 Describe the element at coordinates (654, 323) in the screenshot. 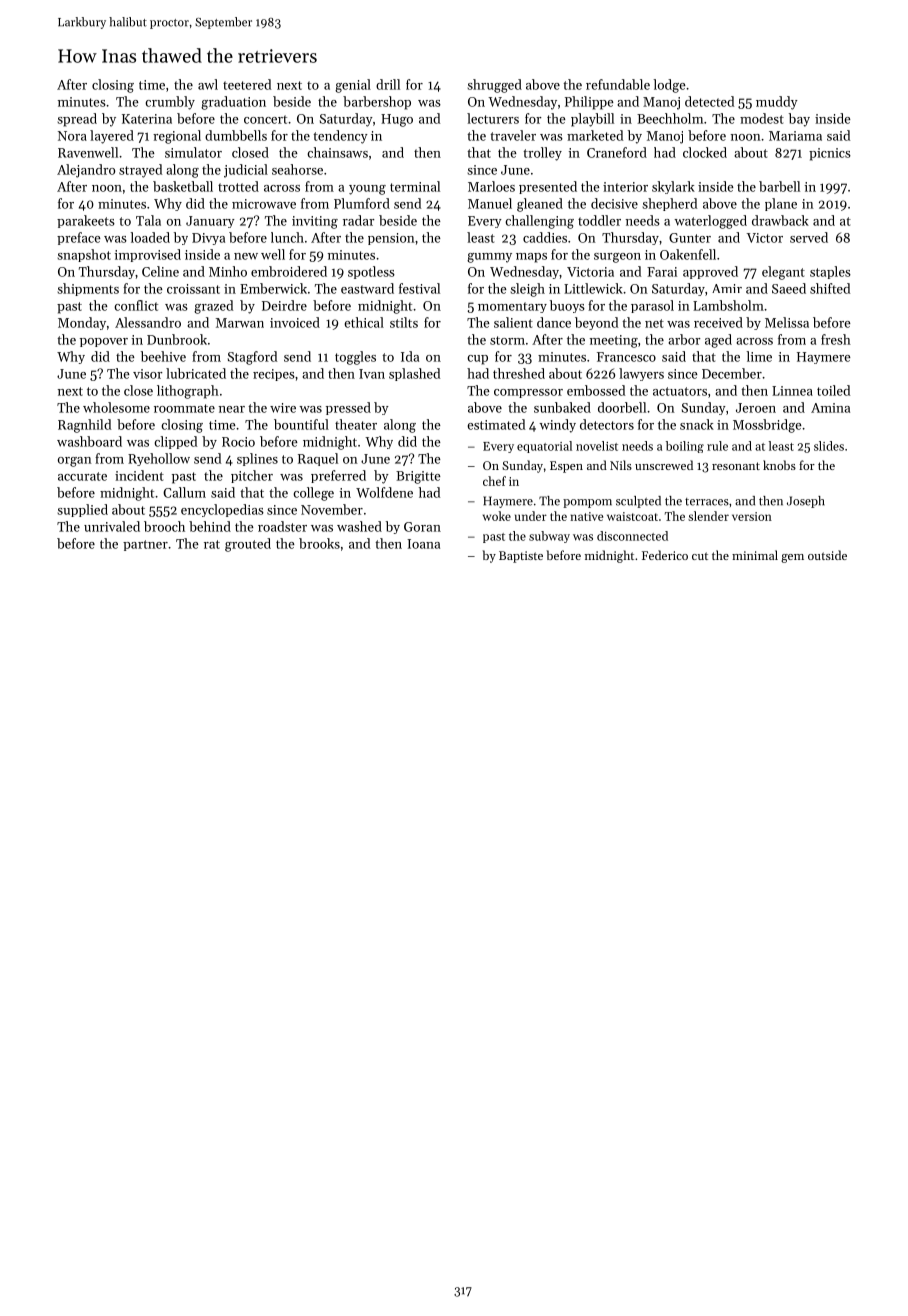

I see `net` at that location.
